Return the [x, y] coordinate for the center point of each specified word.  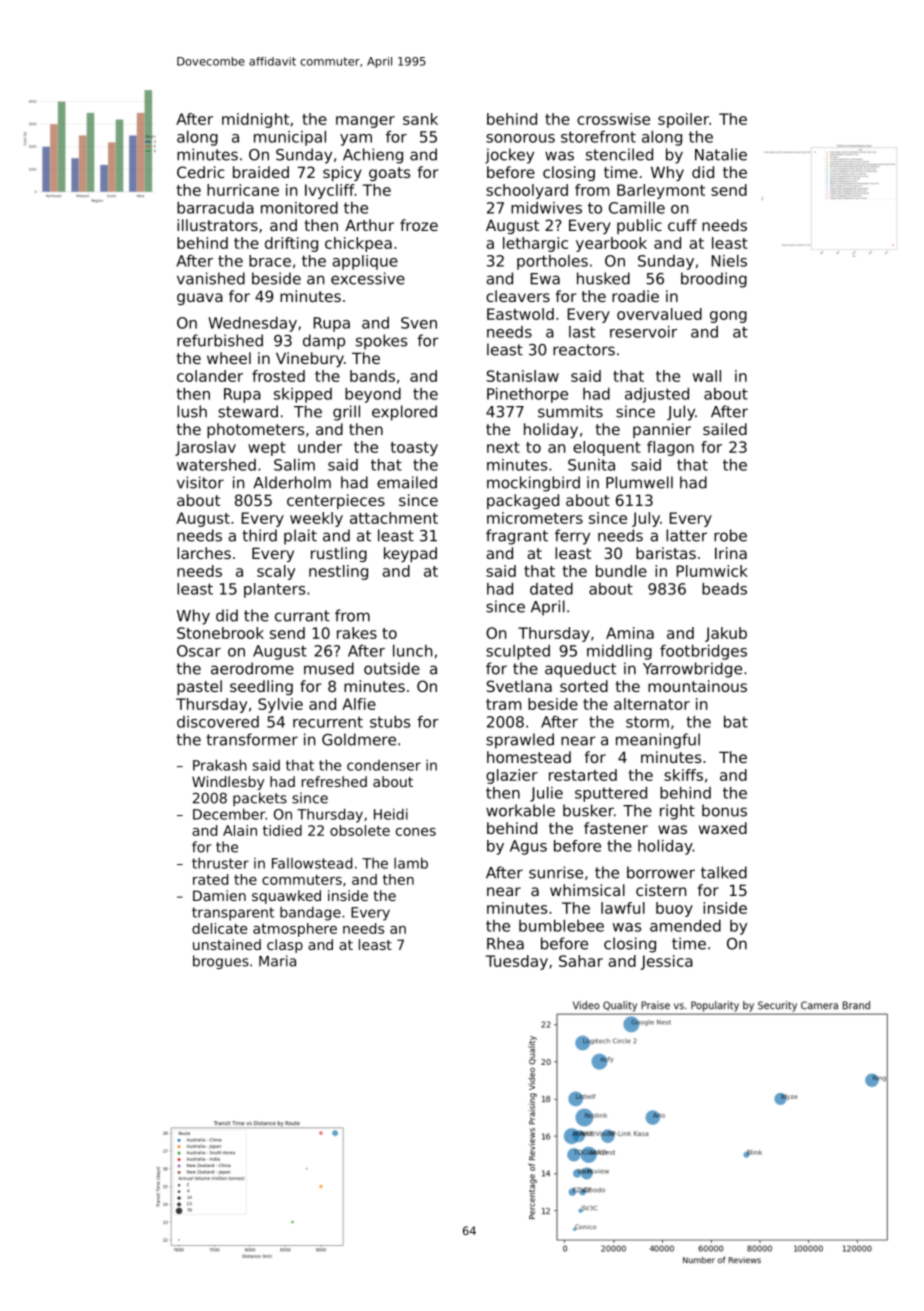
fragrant [517, 537]
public [639, 226]
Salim [294, 465]
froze [419, 225]
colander [210, 376]
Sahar [581, 961]
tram [503, 704]
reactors [584, 350]
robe [730, 535]
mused [329, 668]
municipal [290, 138]
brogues [221, 962]
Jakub [726, 634]
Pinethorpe [527, 395]
